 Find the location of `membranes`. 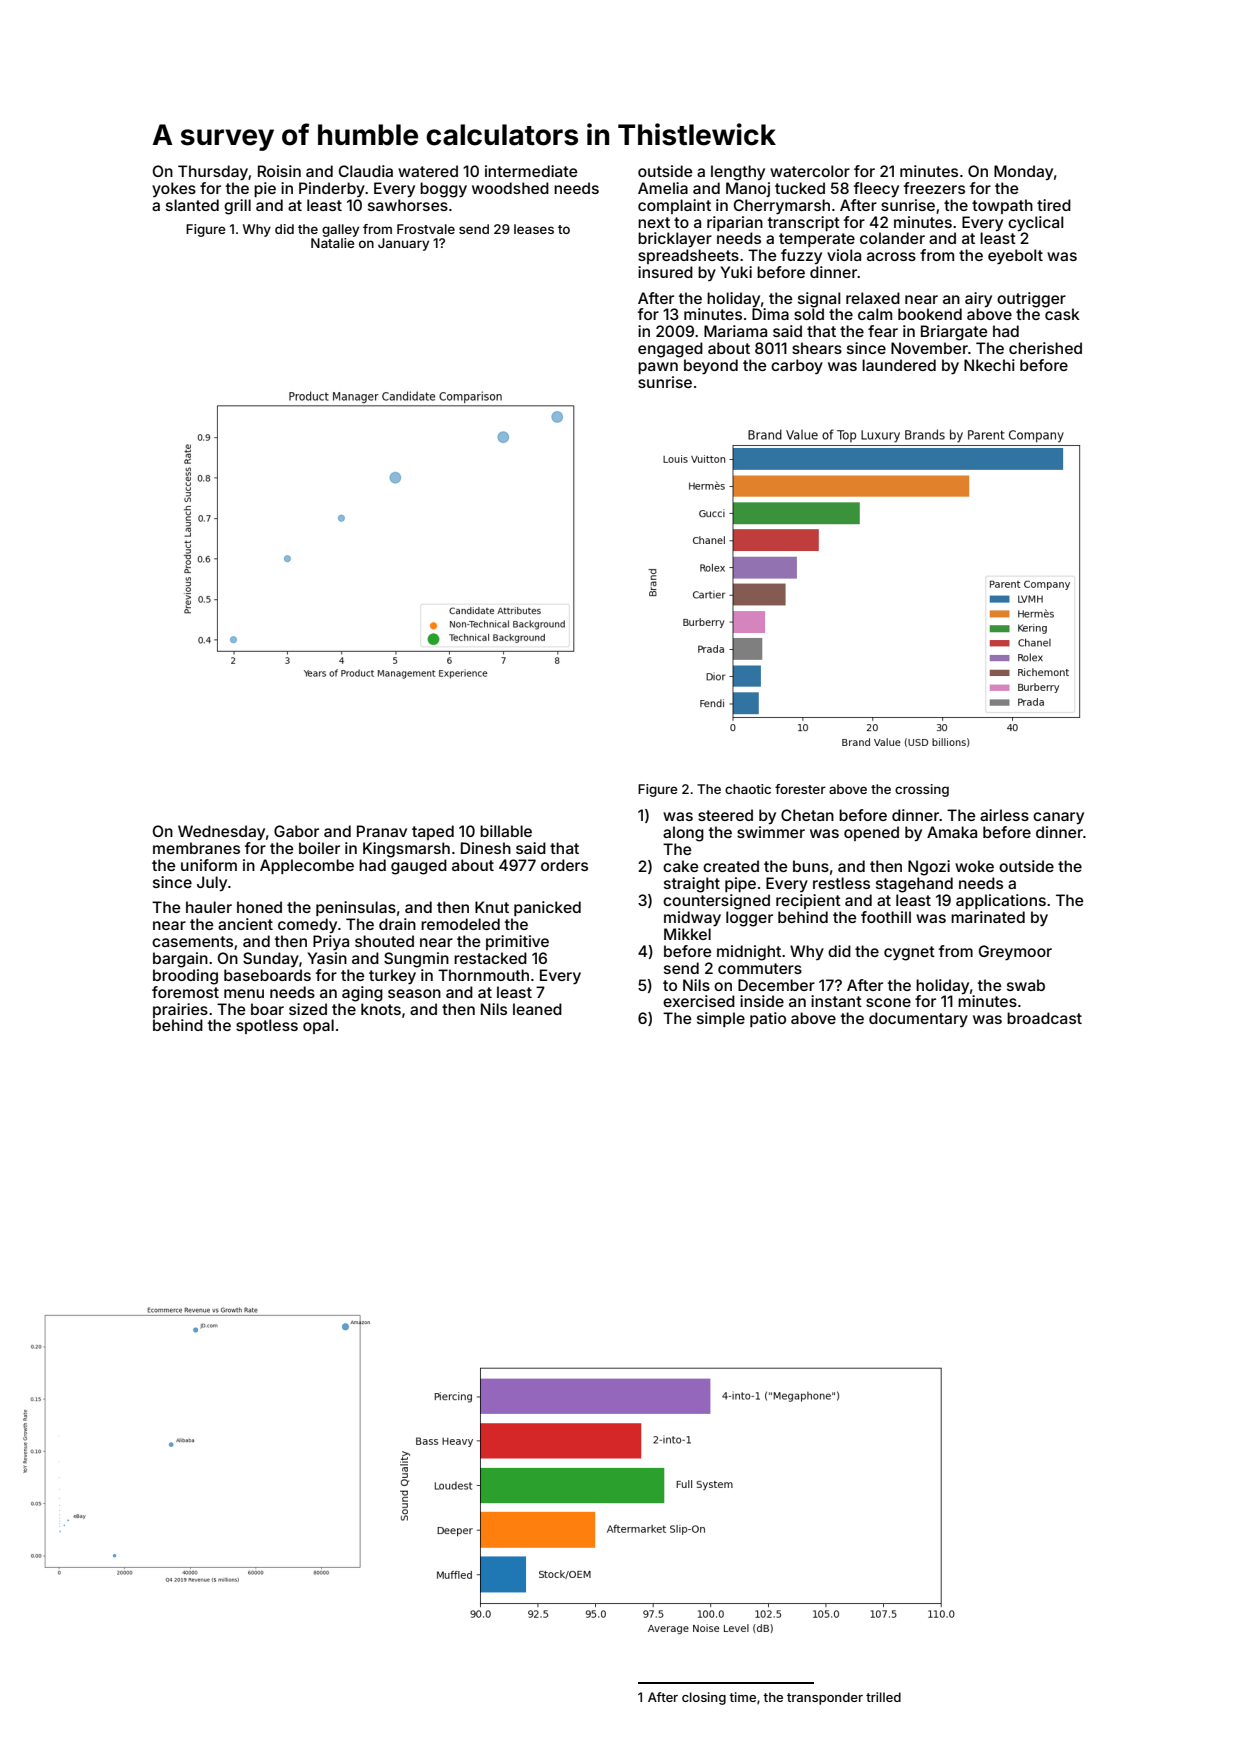

membranes is located at coordinates (196, 848).
